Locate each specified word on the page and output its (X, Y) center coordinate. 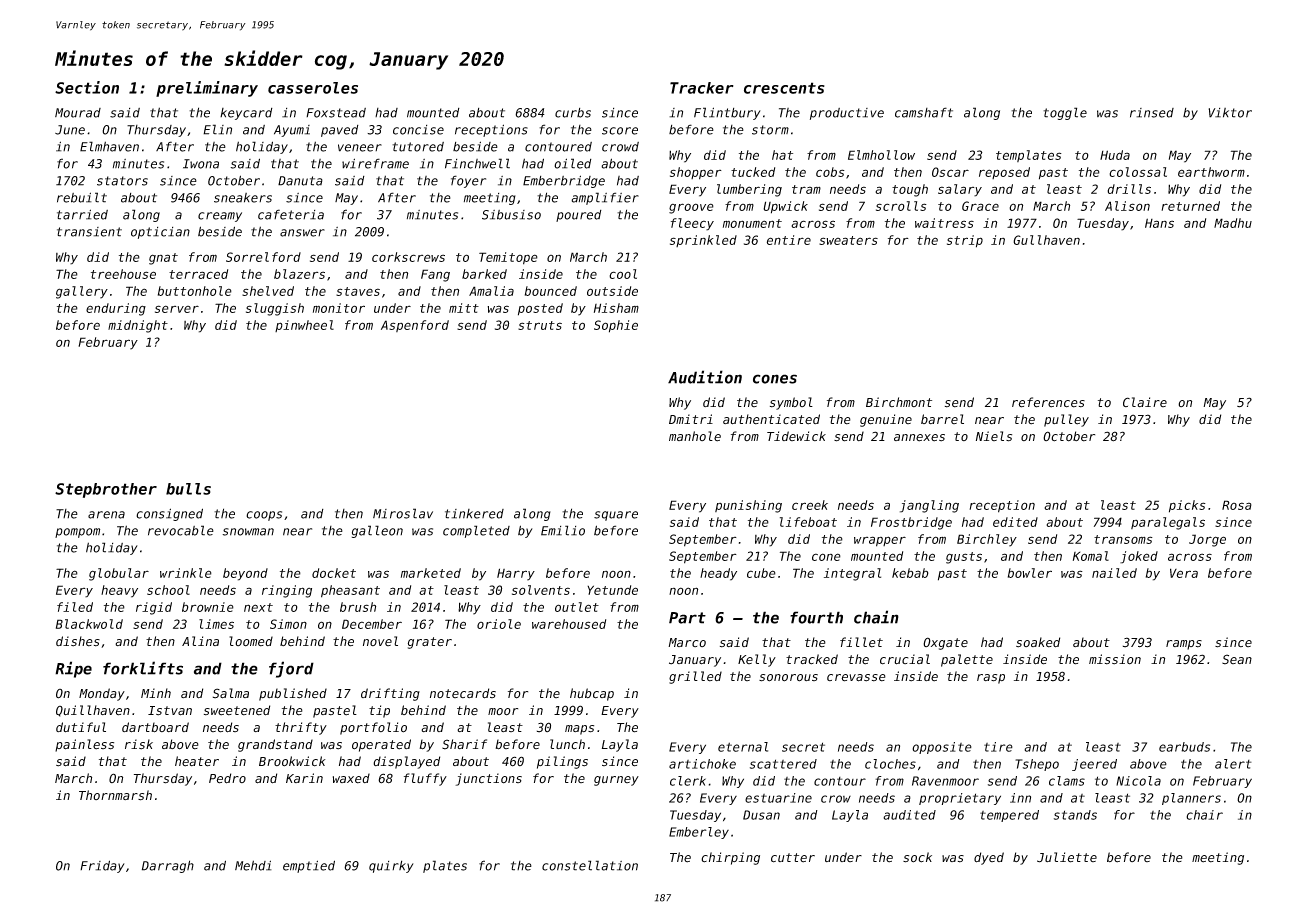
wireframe (375, 163)
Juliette (1067, 857)
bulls (188, 489)
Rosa (1237, 505)
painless (84, 745)
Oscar (950, 172)
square (616, 516)
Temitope (508, 258)
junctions (488, 779)
